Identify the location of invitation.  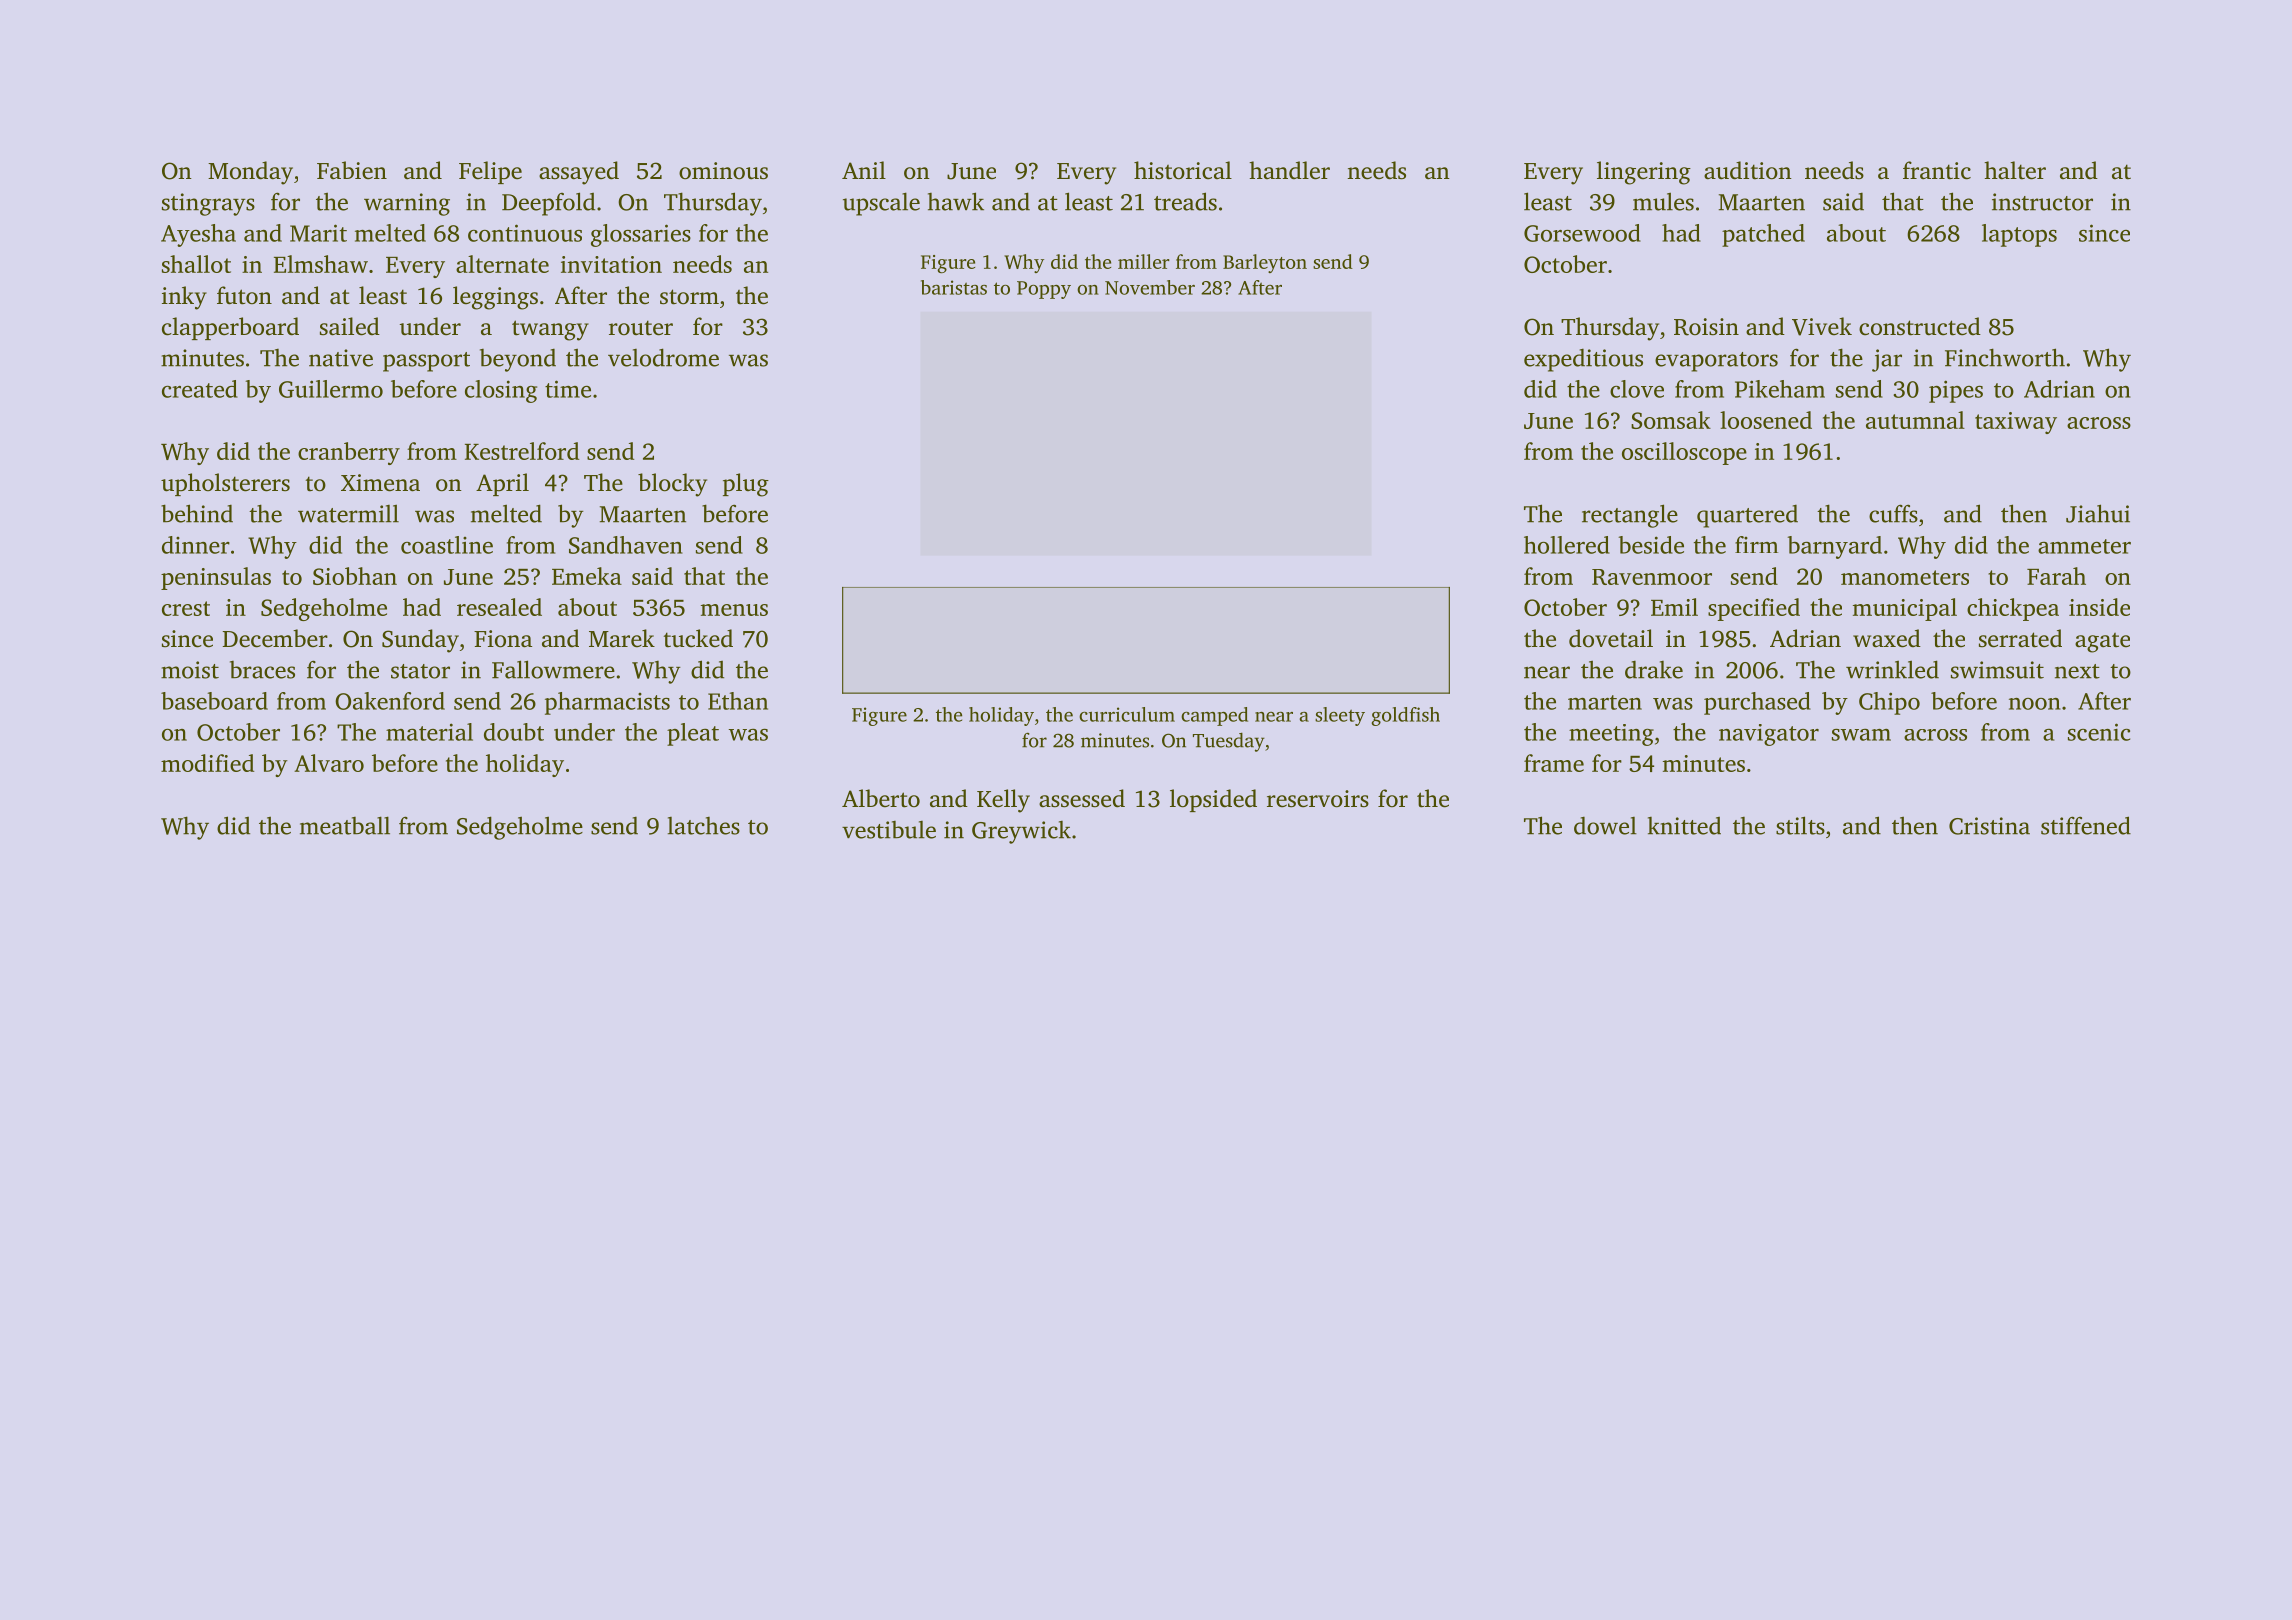
(611, 264).
